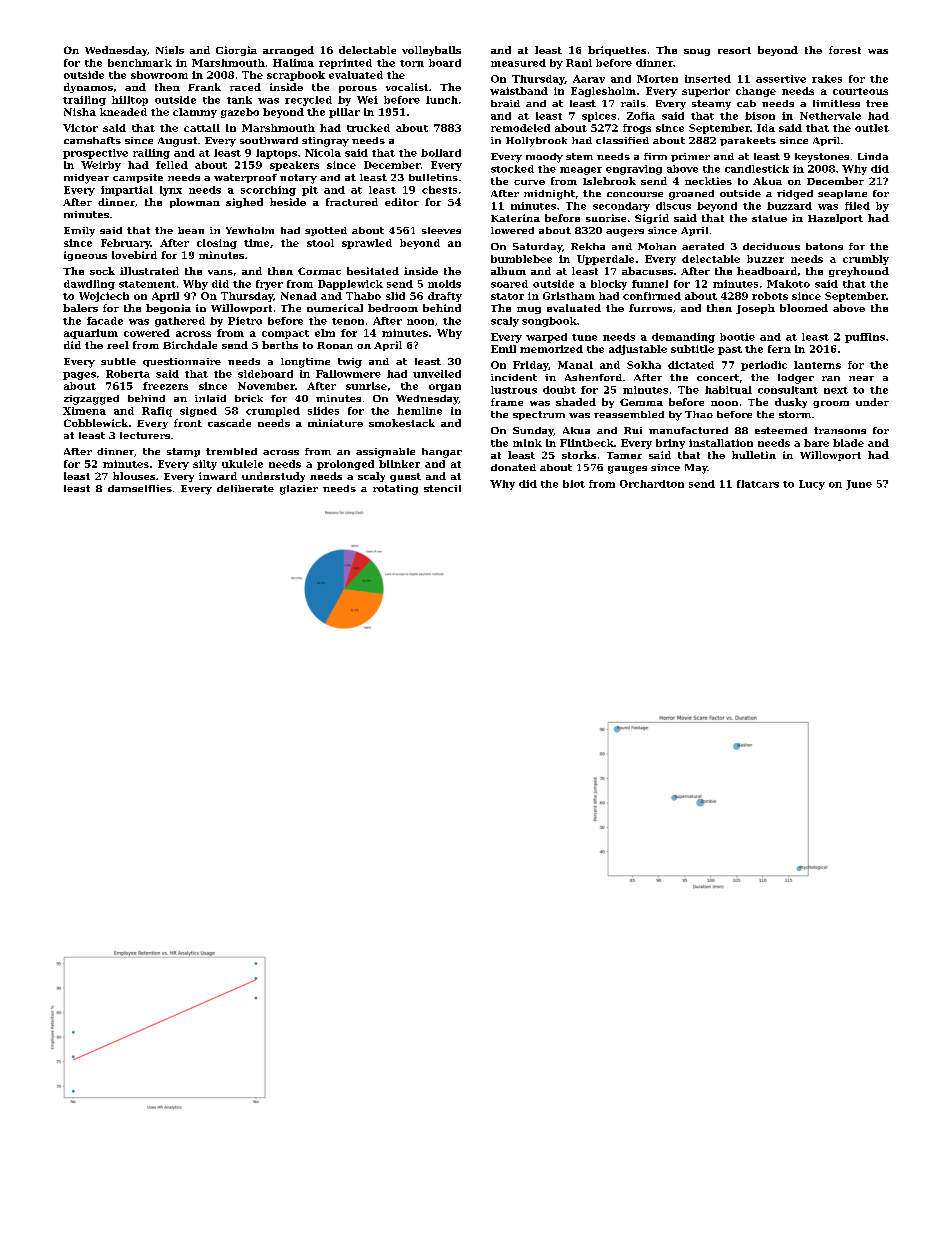 This screenshot has width=952, height=1233. Describe the element at coordinates (861, 378) in the screenshot. I see `near` at that location.
